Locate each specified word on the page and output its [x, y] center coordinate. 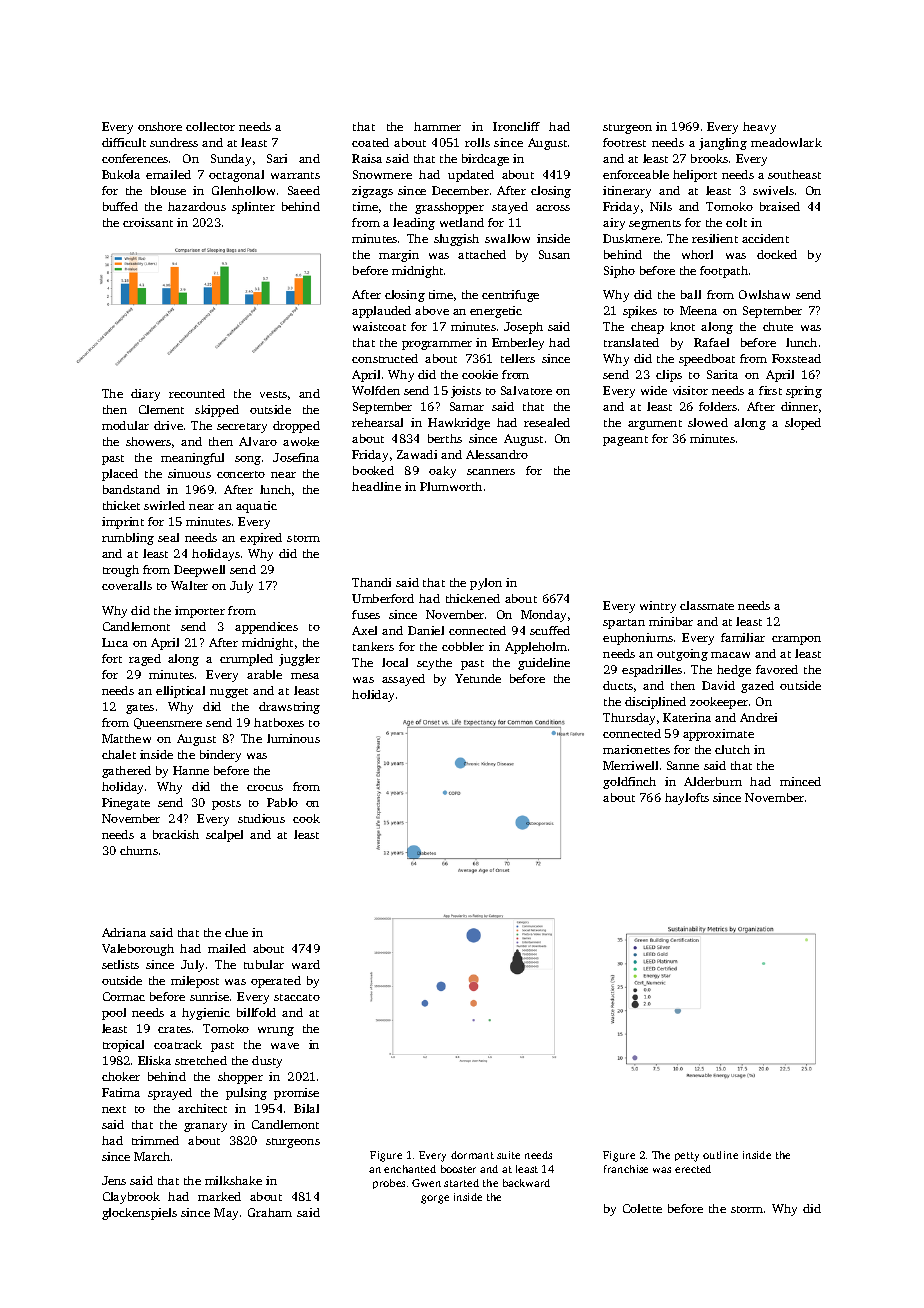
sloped [803, 424]
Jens [114, 1180]
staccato [297, 997]
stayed [510, 208]
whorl [697, 254]
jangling [723, 144]
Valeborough [138, 950]
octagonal [236, 176]
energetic [496, 312]
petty [687, 1157]
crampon [796, 640]
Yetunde [478, 678]
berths [445, 438]
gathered [126, 772]
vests [273, 394]
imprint [123, 523]
